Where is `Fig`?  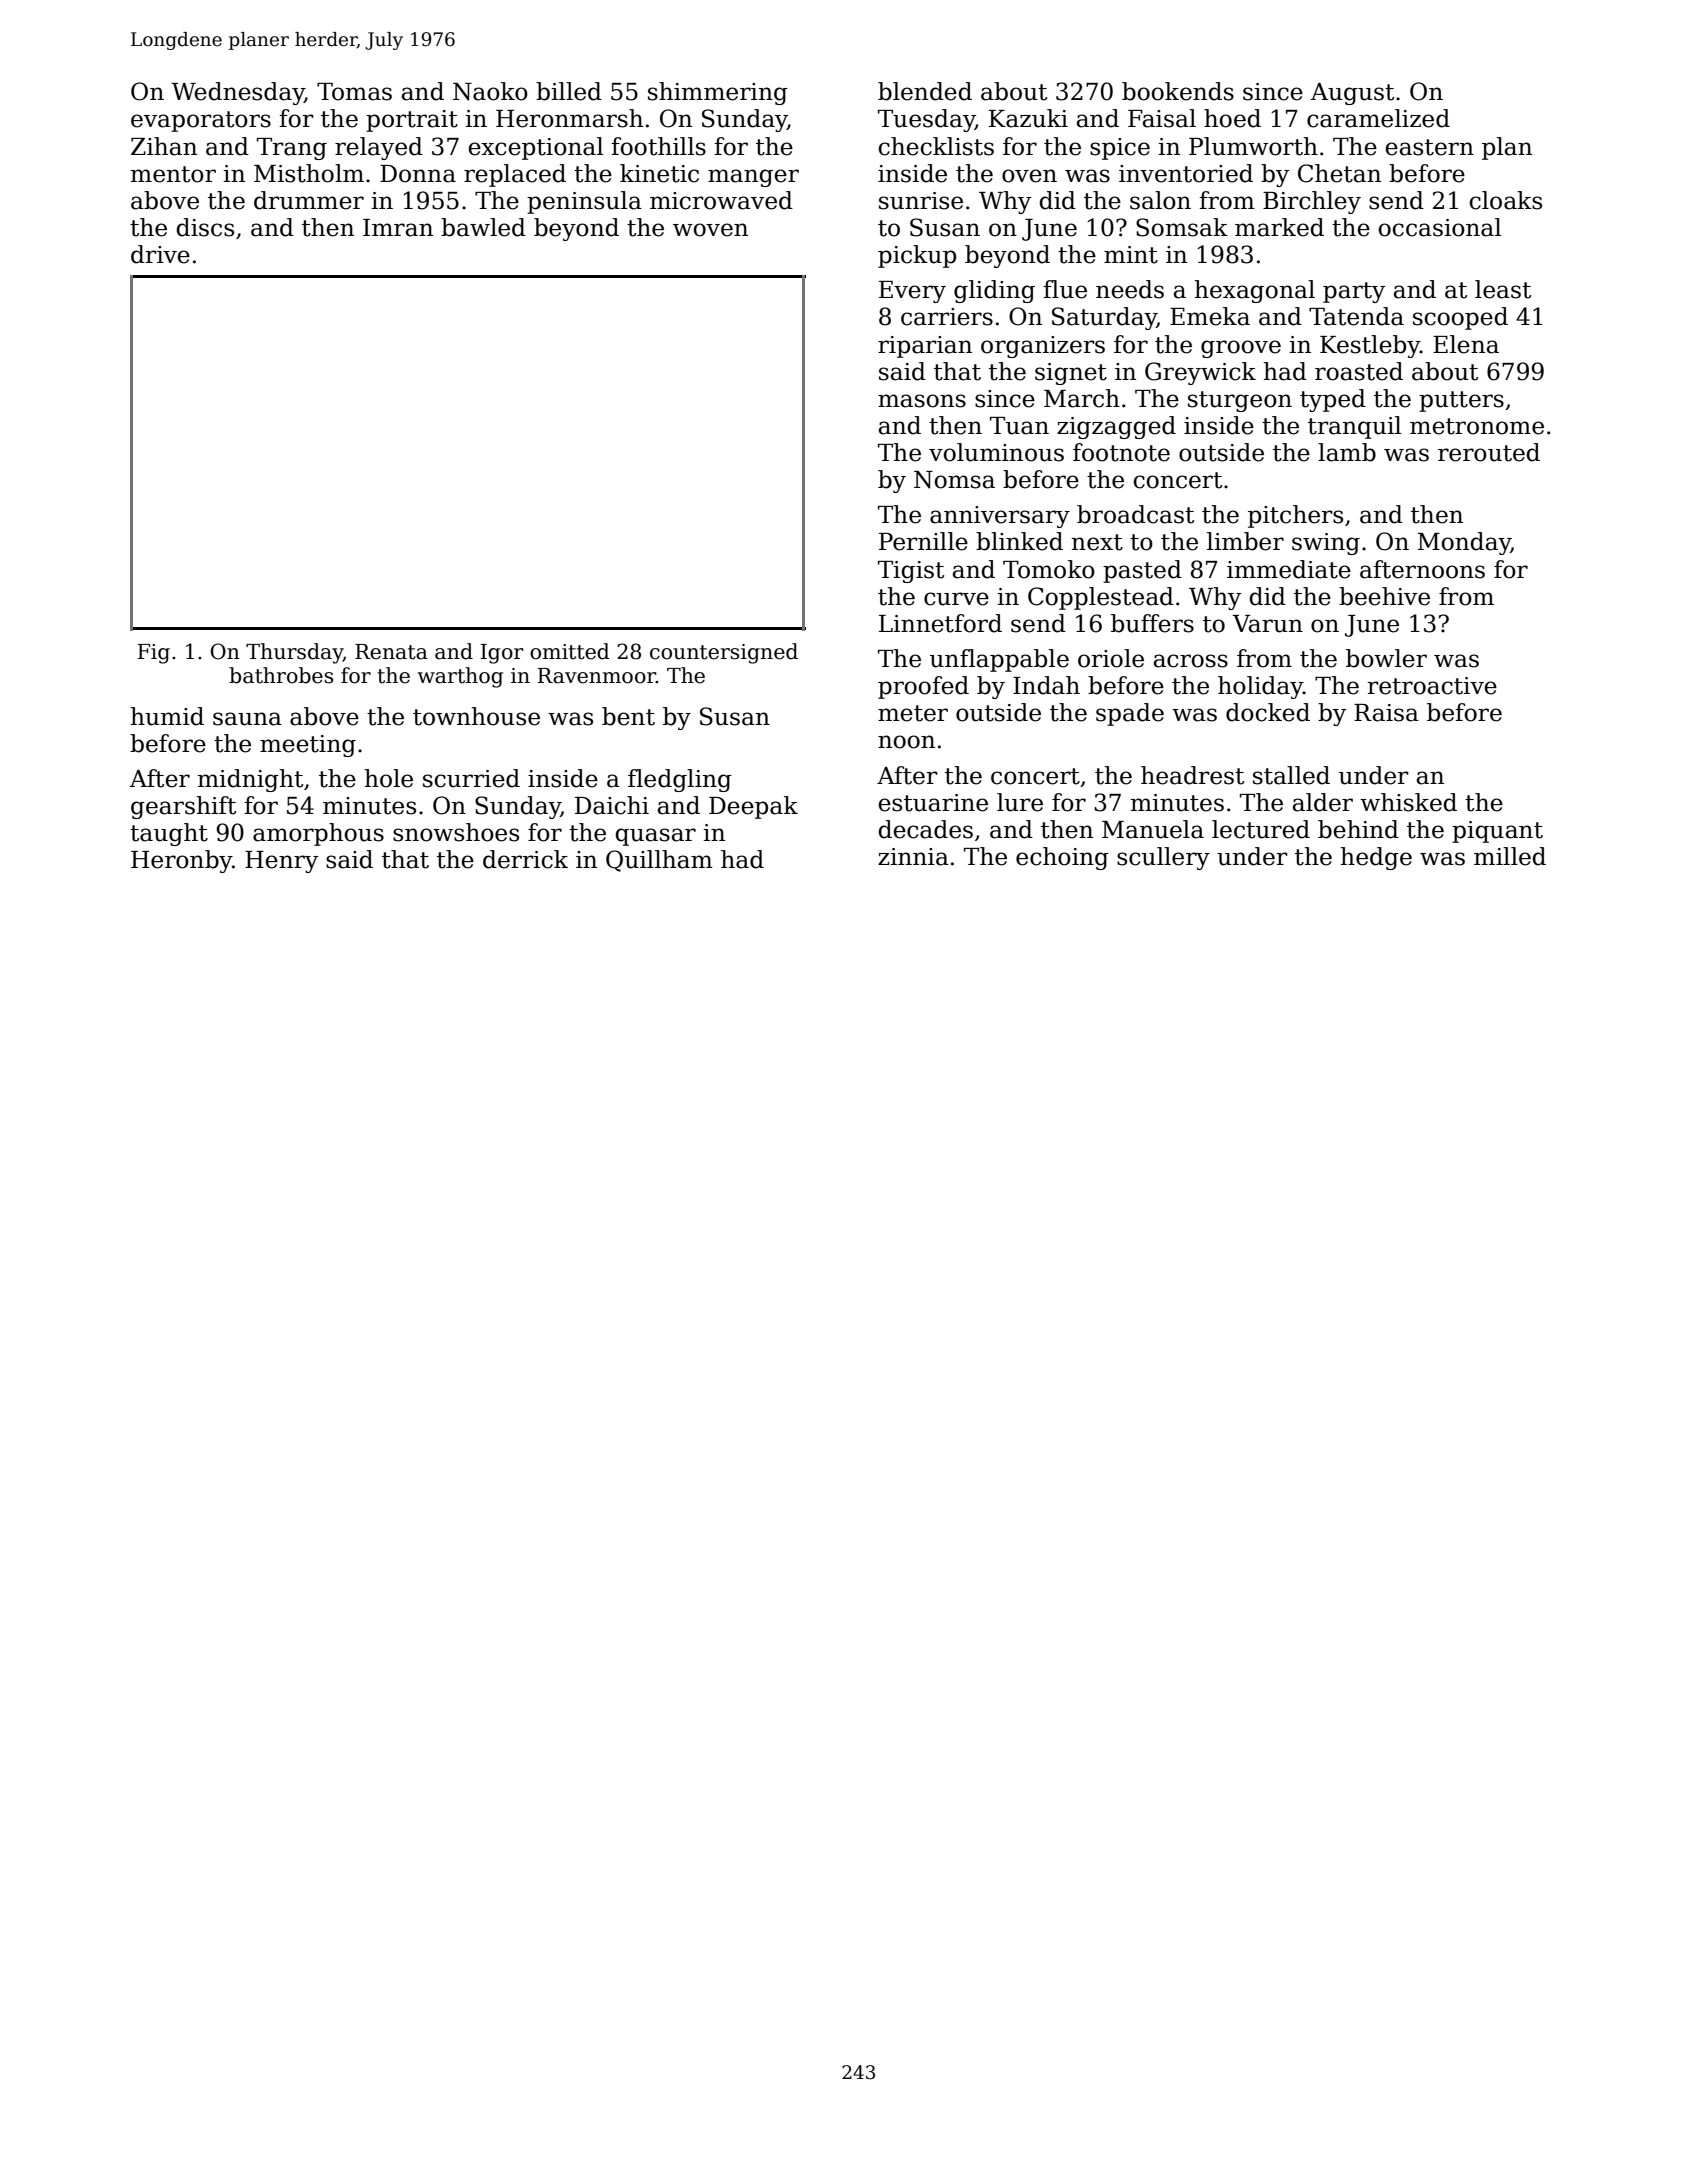 Fig is located at coordinates (153, 654).
